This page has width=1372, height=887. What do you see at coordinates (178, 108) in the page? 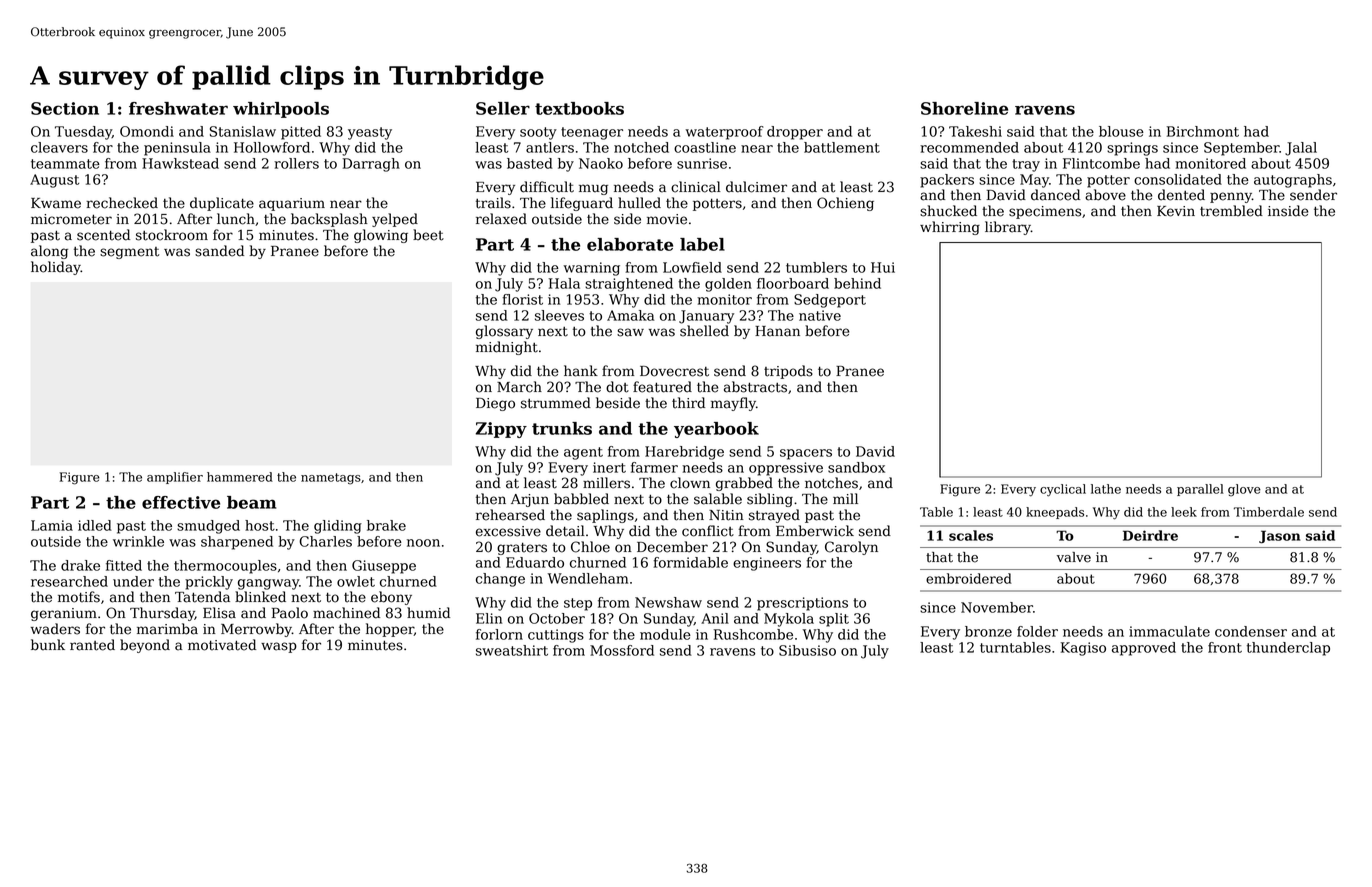
I see `freshwater` at bounding box center [178, 108].
